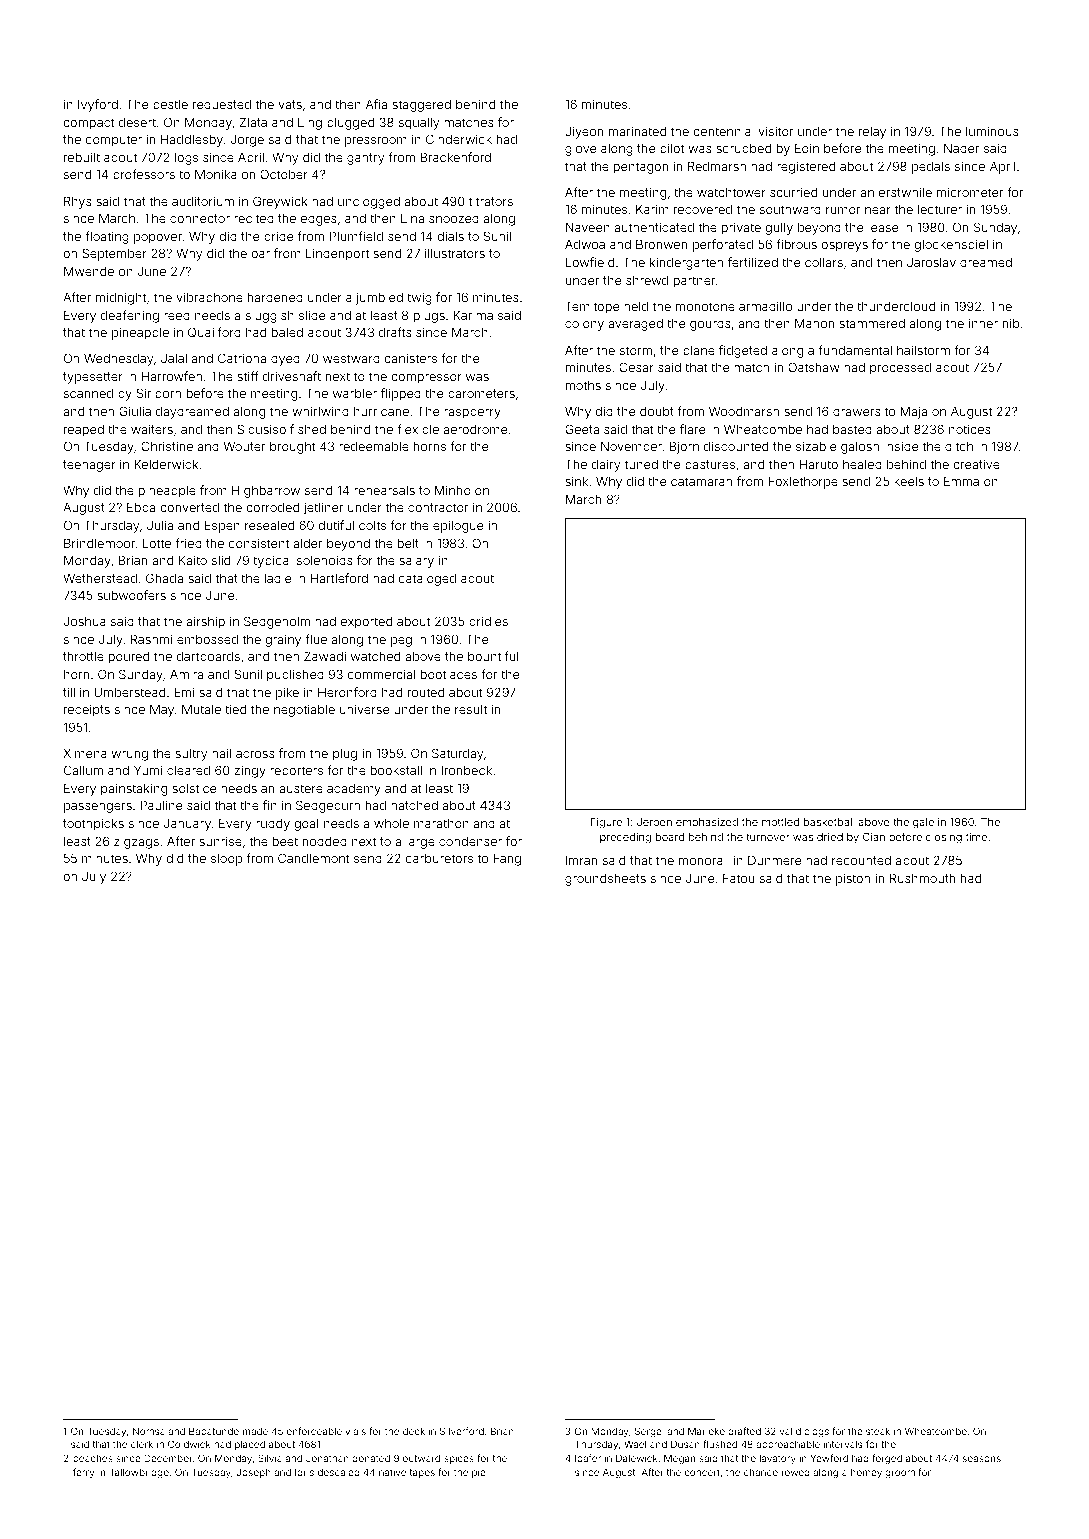  Describe the element at coordinates (170, 105) in the page. I see `pestle` at that location.
